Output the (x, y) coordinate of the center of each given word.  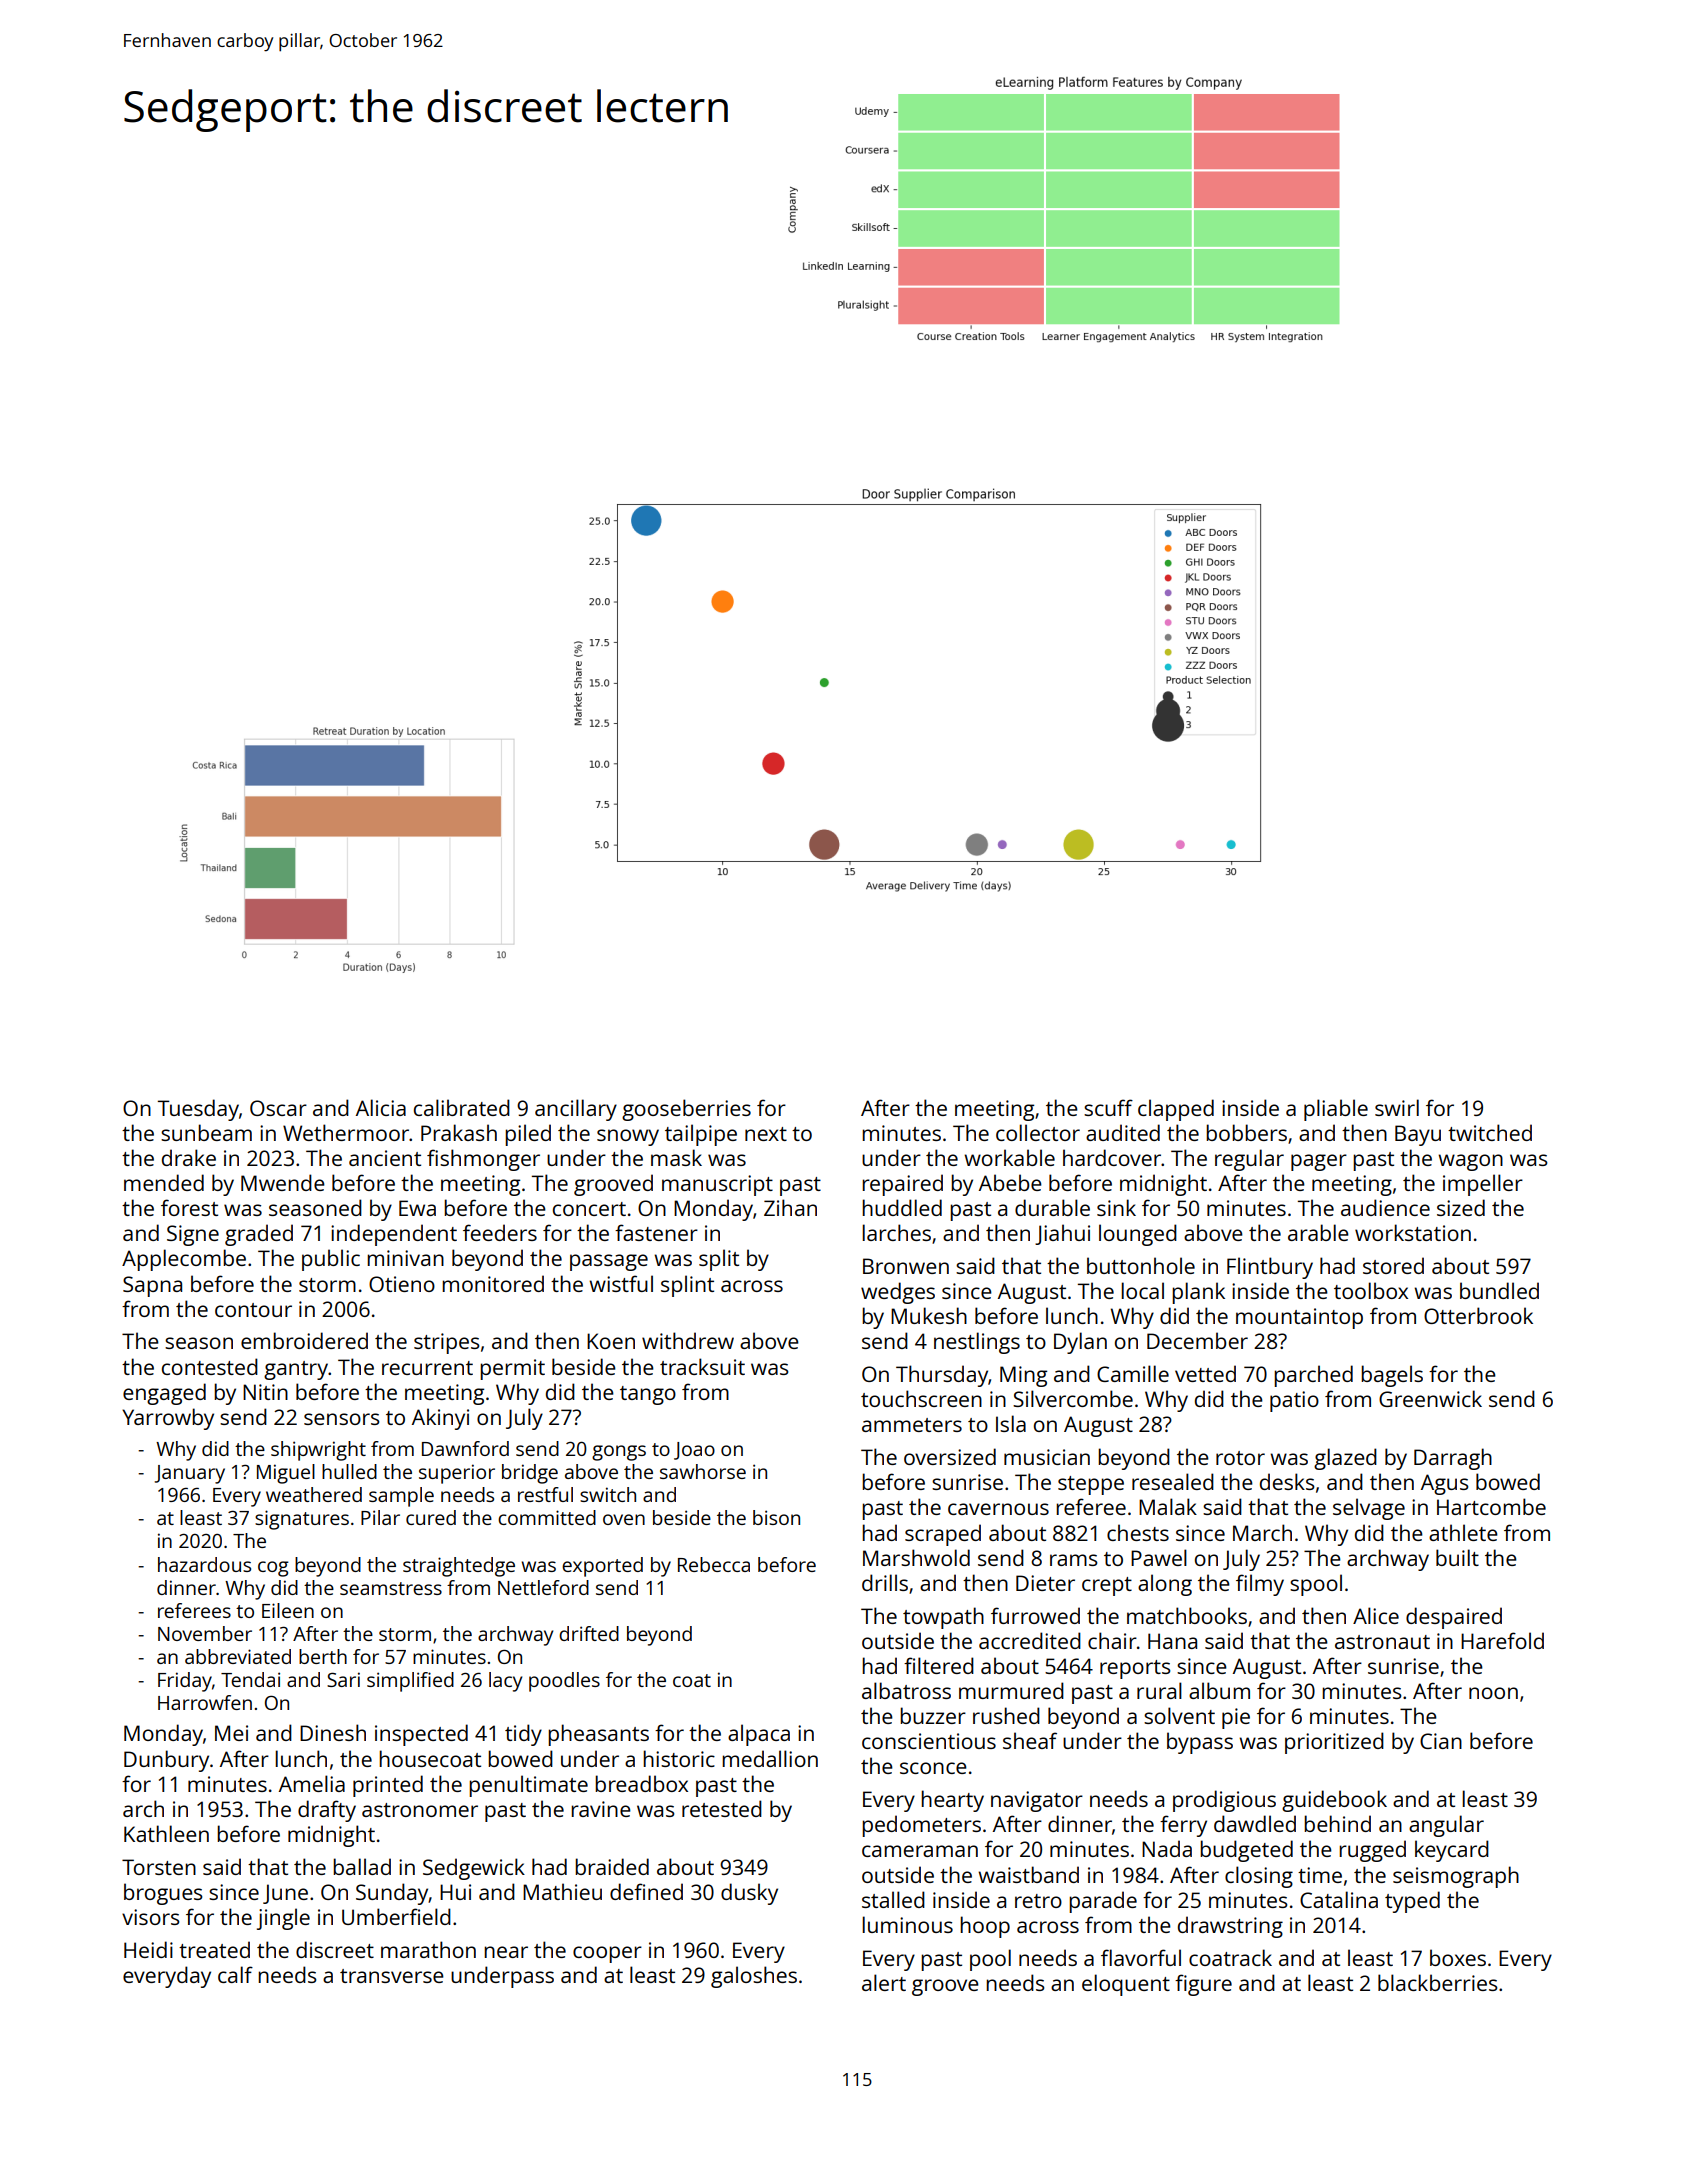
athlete (1463, 1532)
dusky (749, 1894)
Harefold (1502, 1640)
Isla (1011, 1423)
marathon (428, 1949)
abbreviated (238, 1656)
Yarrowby (168, 1419)
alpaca (759, 1735)
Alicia (381, 1107)
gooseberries (686, 1110)
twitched (1490, 1132)
